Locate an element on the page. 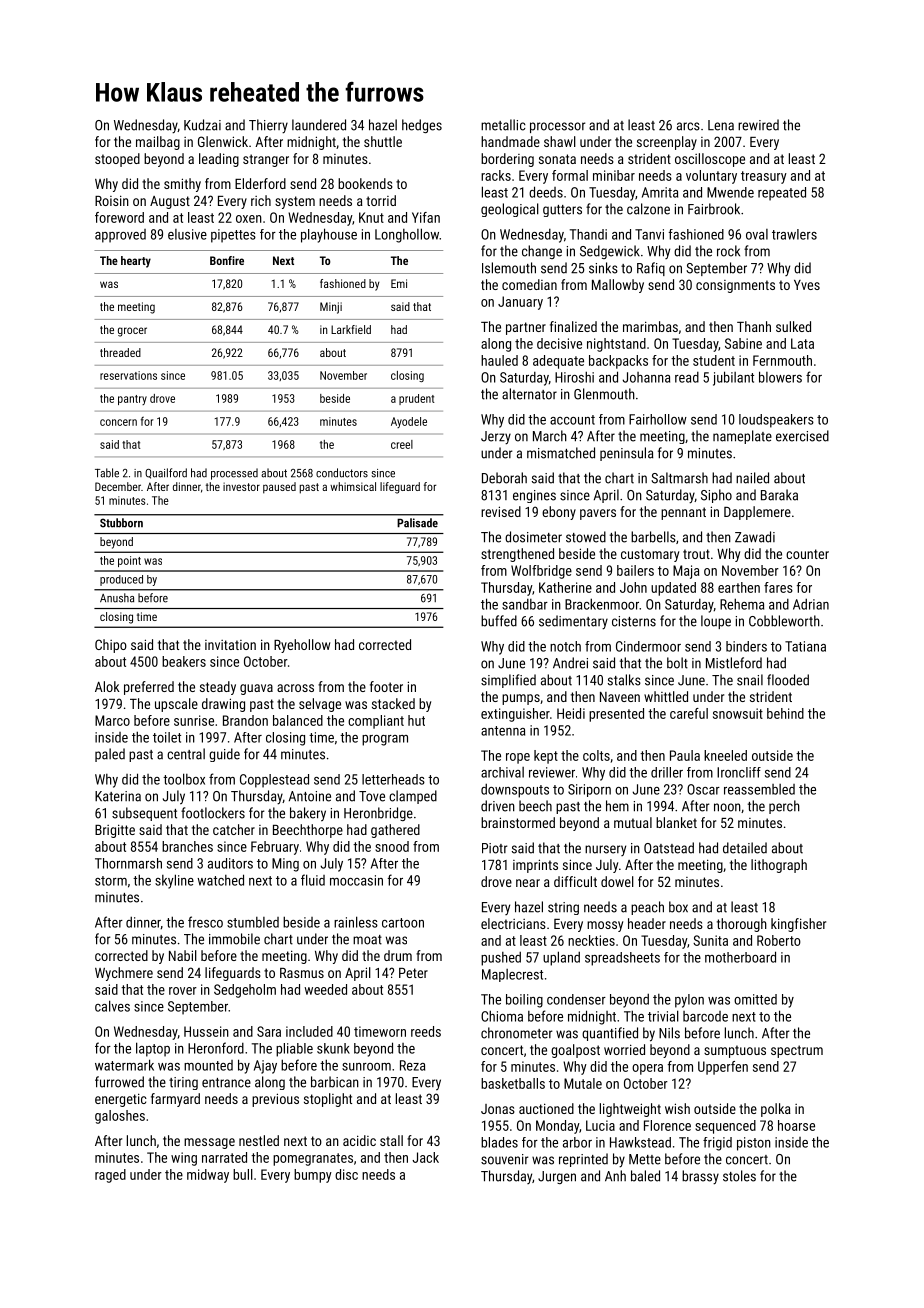  repeated is located at coordinates (782, 194).
